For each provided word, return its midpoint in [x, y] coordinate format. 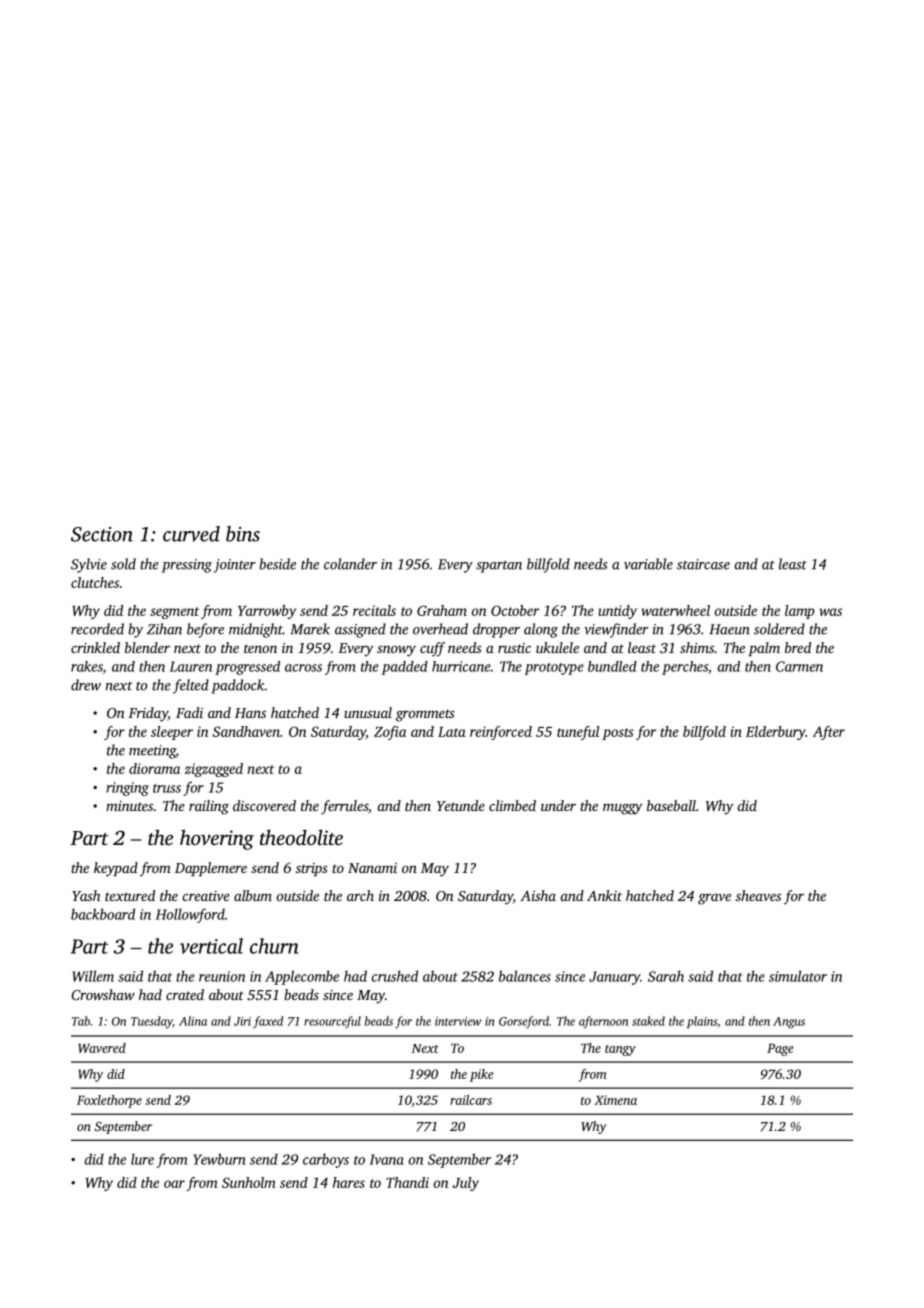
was [830, 612]
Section [102, 534]
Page [780, 1049]
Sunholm [249, 1182]
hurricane [461, 666]
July [466, 1184]
